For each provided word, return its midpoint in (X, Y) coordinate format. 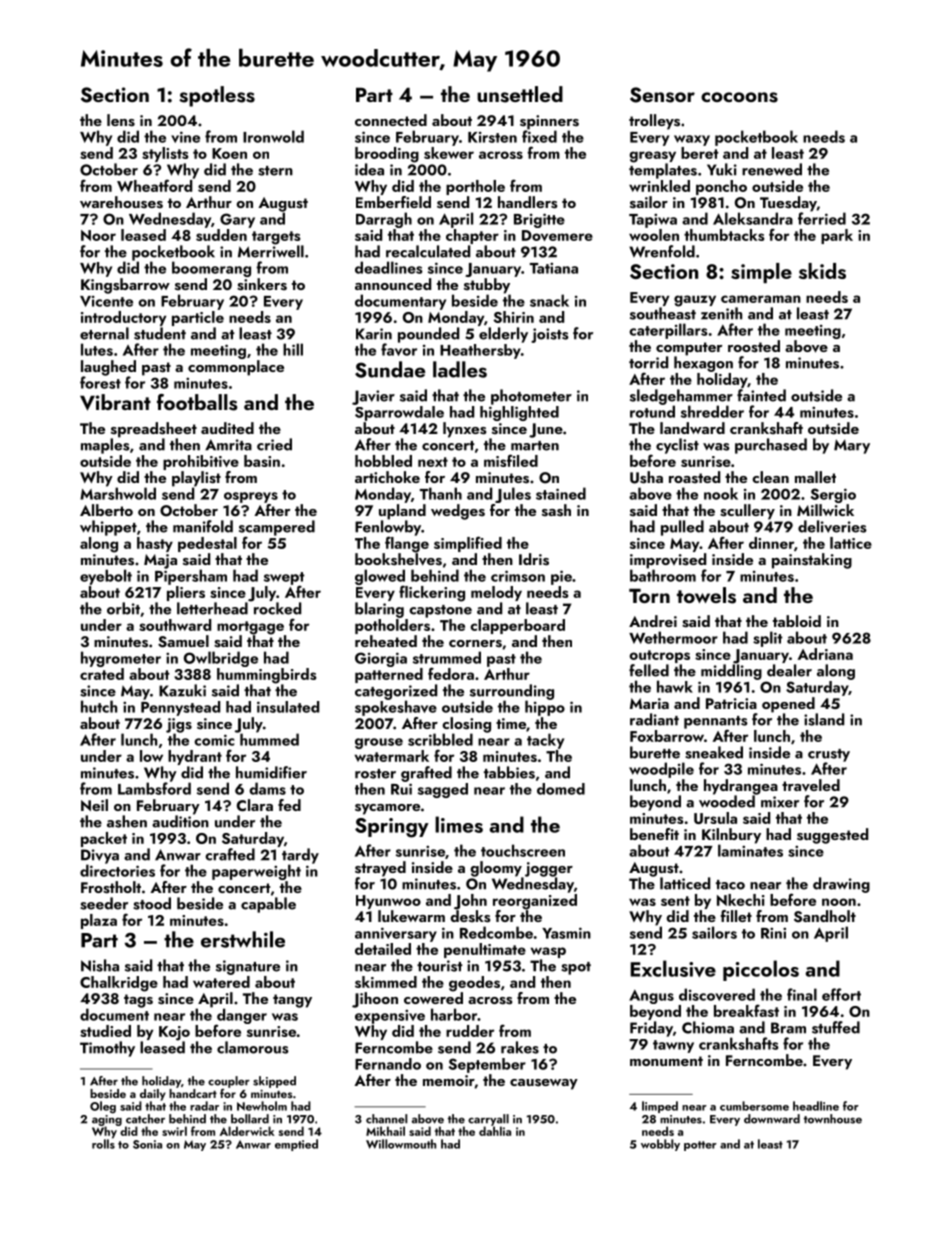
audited (227, 428)
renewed (772, 169)
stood (152, 903)
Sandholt (825, 916)
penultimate (485, 950)
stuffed (836, 1027)
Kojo (174, 1033)
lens (121, 120)
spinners (549, 122)
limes (459, 824)
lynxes (464, 430)
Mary (852, 446)
